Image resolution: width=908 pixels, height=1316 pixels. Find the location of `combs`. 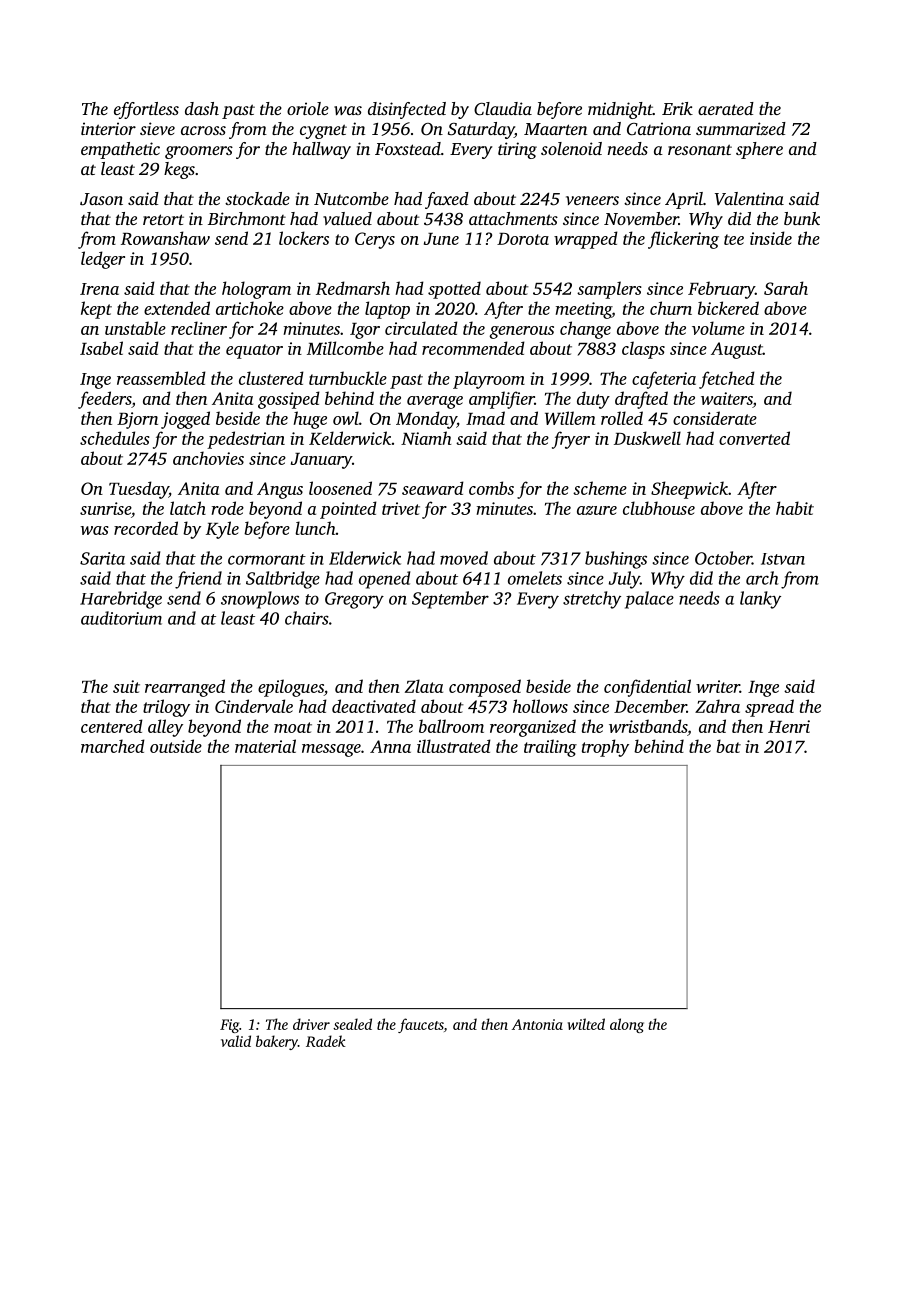

combs is located at coordinates (491, 488).
